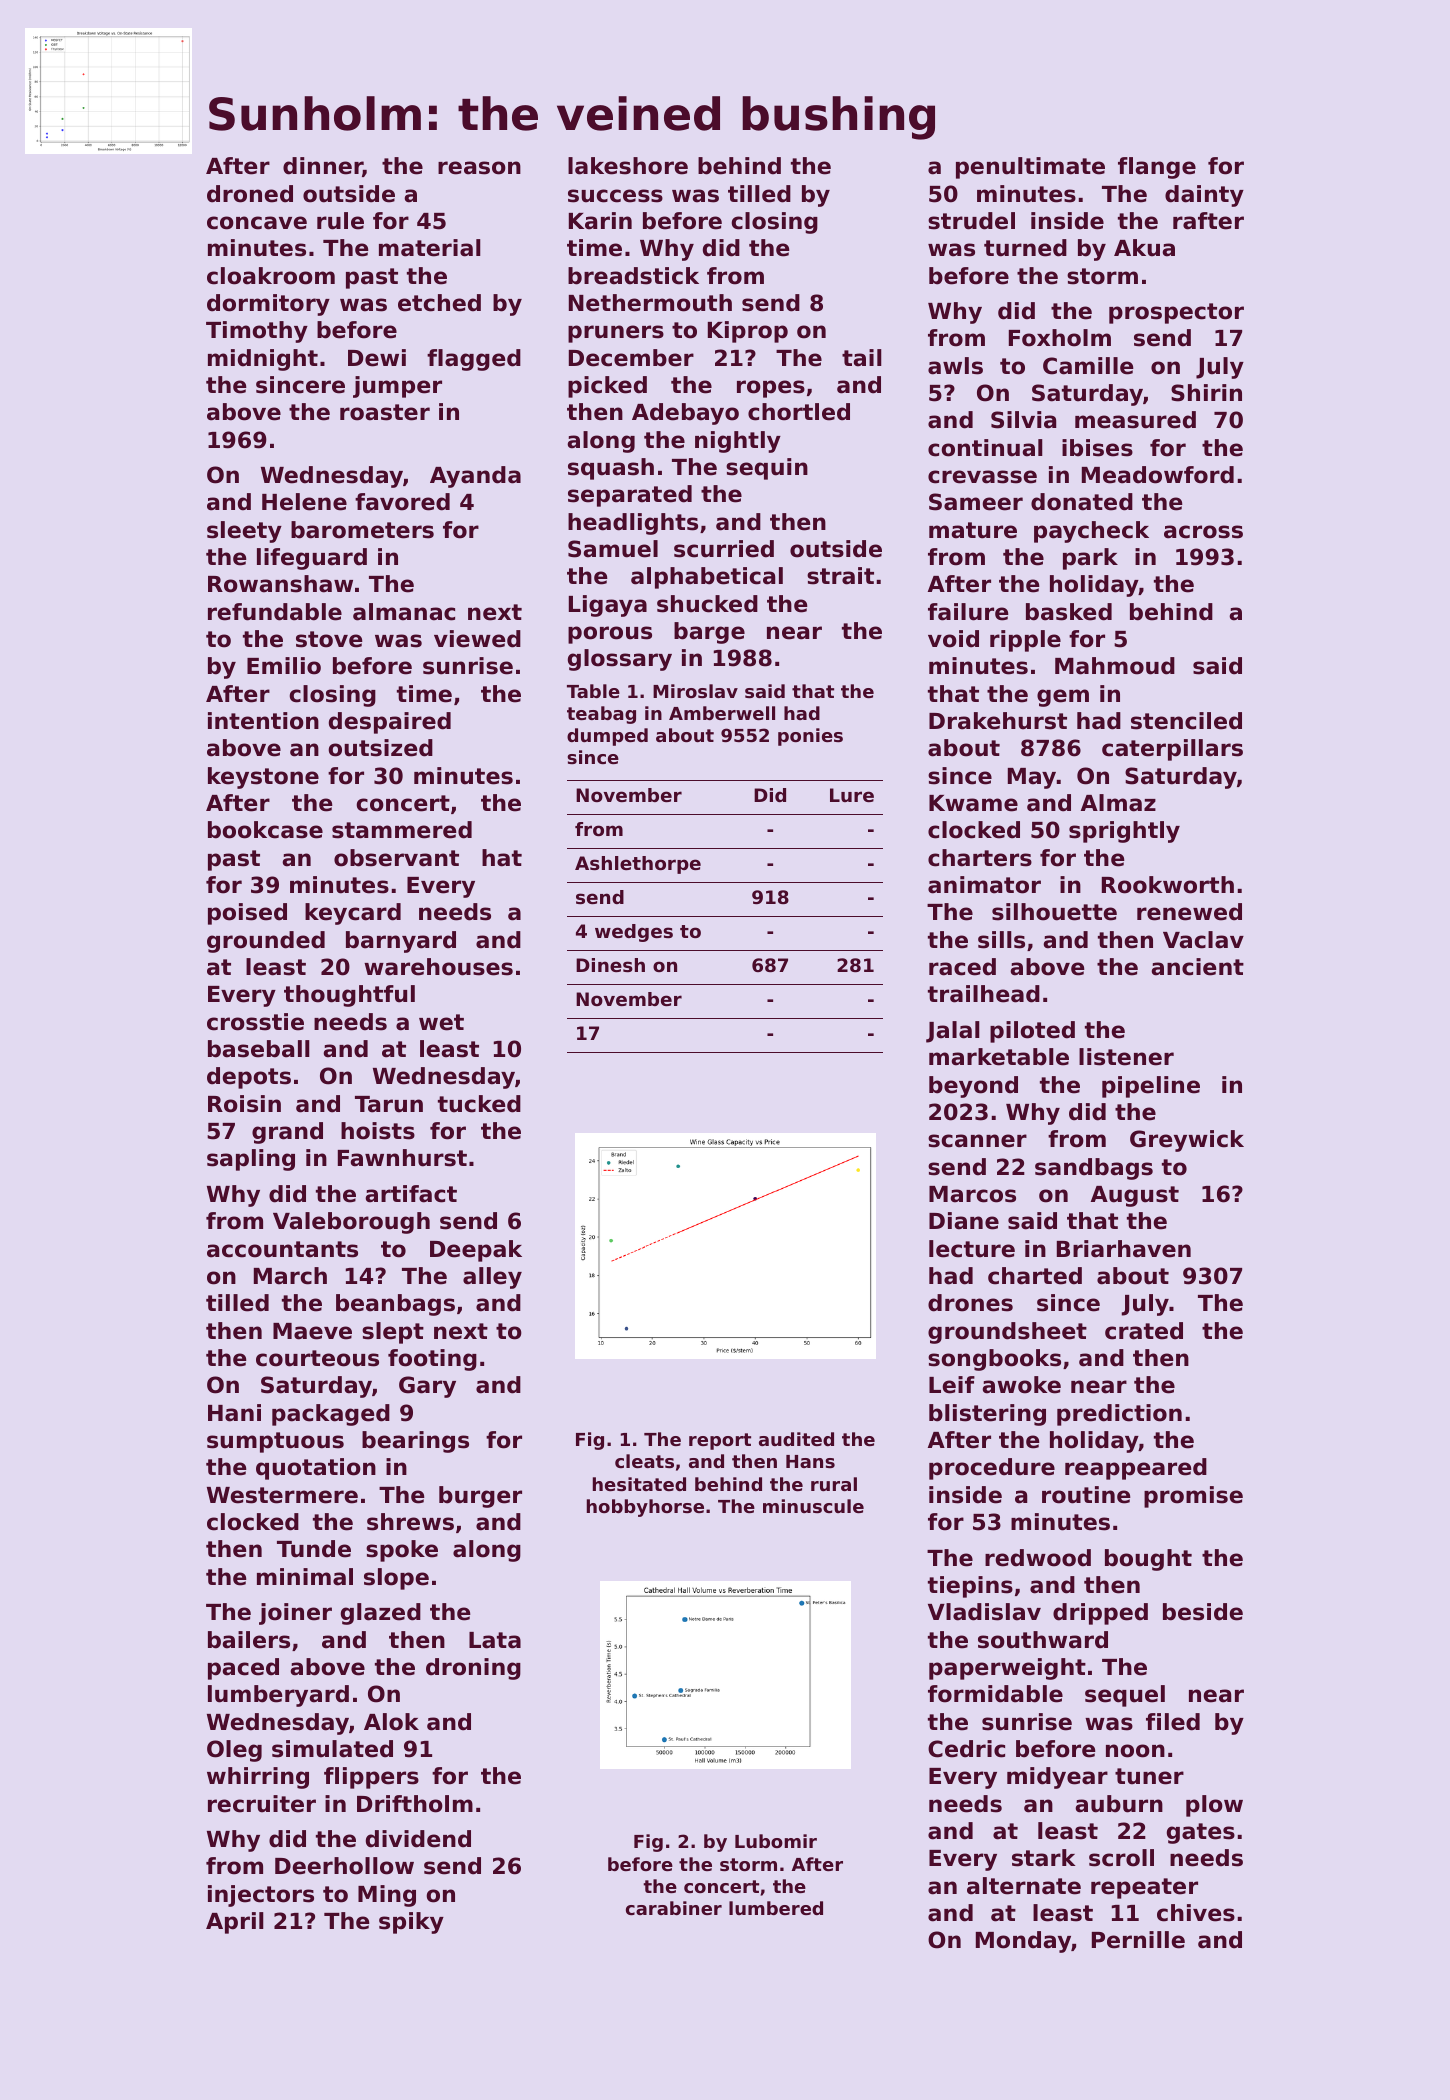  What do you see at coordinates (411, 1923) in the screenshot?
I see `spiky` at bounding box center [411, 1923].
